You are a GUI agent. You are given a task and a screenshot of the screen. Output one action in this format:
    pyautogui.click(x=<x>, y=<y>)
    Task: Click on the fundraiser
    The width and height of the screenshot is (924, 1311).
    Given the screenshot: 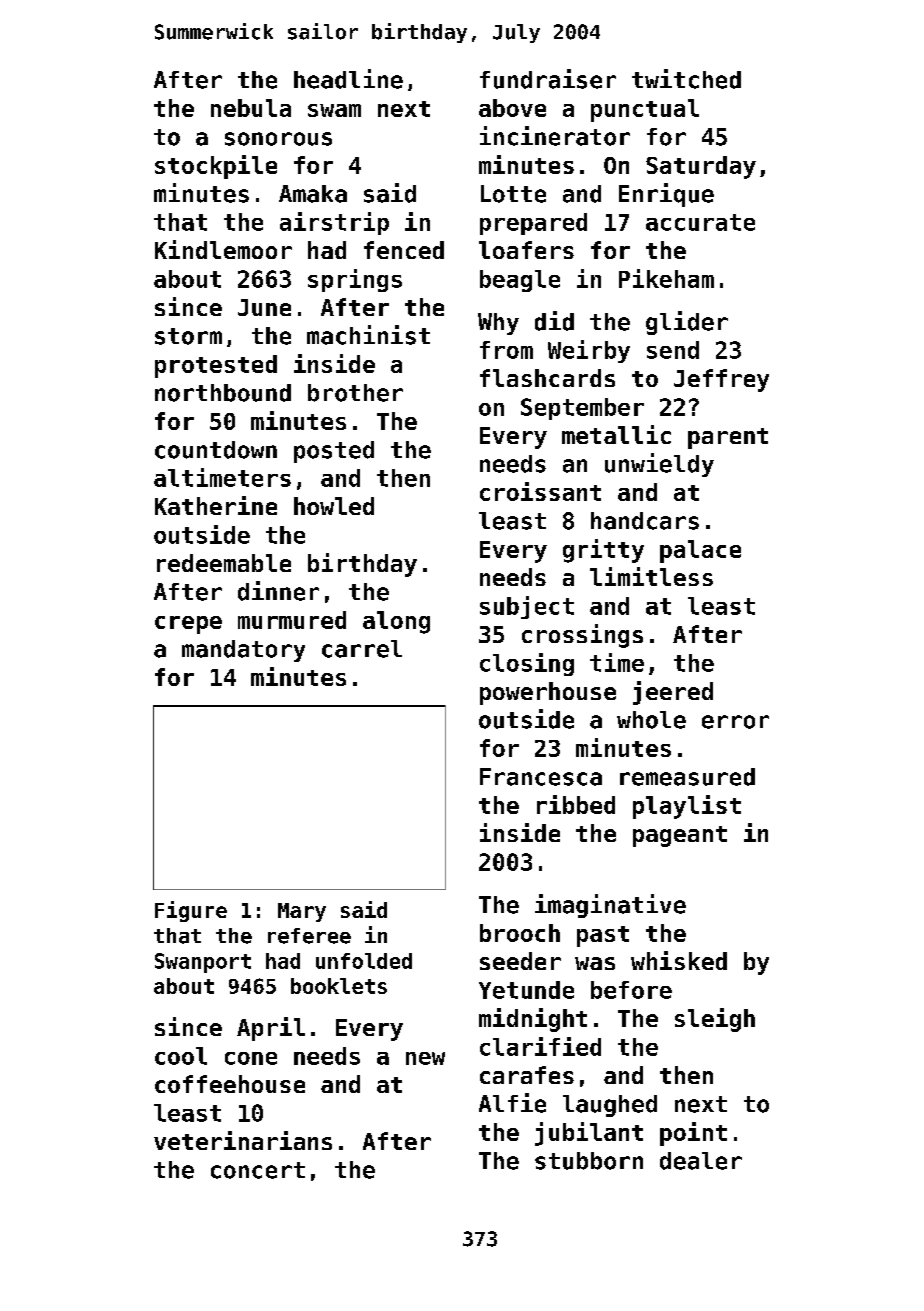 What is the action you would take?
    pyautogui.click(x=548, y=79)
